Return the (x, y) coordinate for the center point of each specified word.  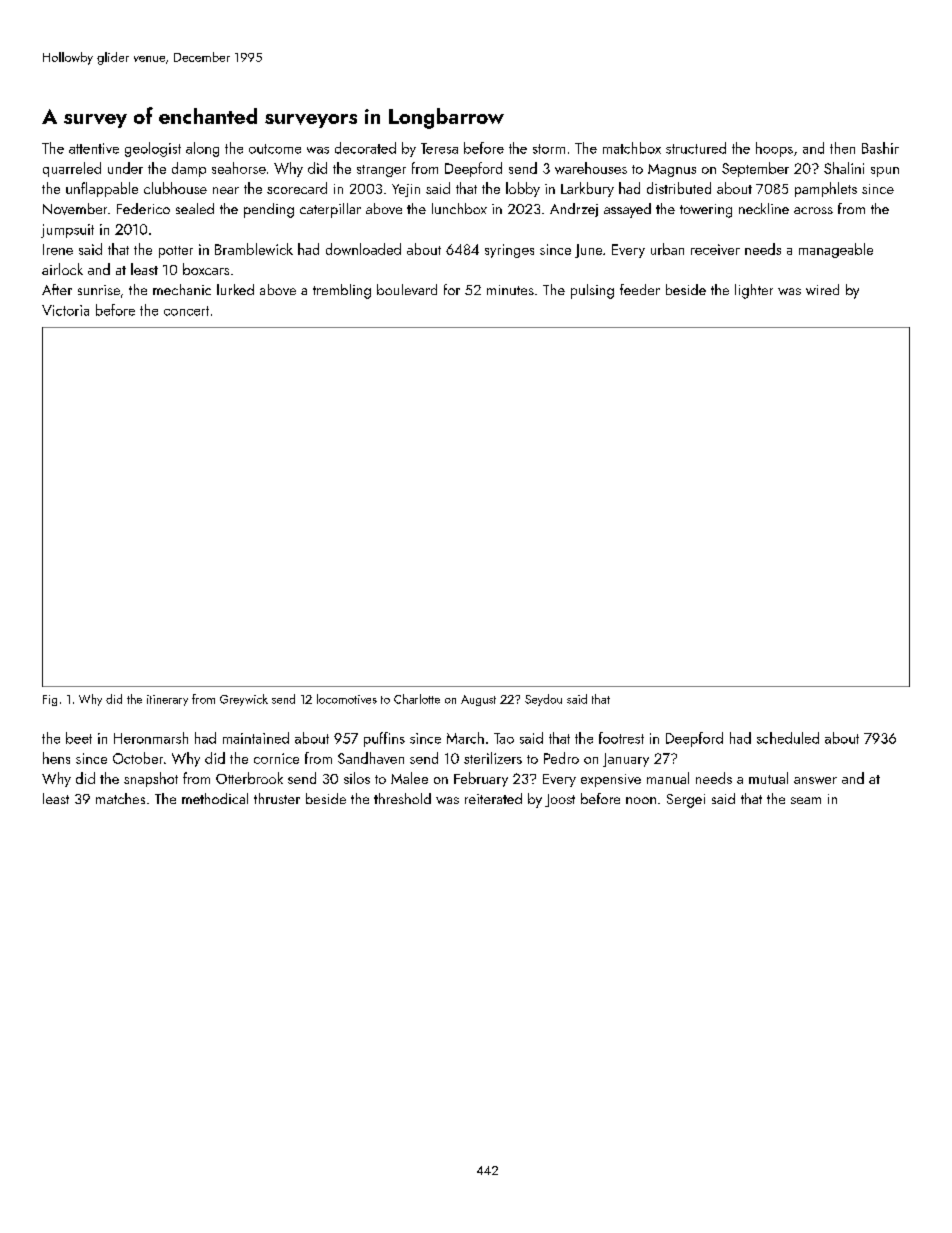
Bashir (880, 148)
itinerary (167, 700)
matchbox (632, 148)
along (202, 149)
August (478, 700)
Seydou (543, 700)
